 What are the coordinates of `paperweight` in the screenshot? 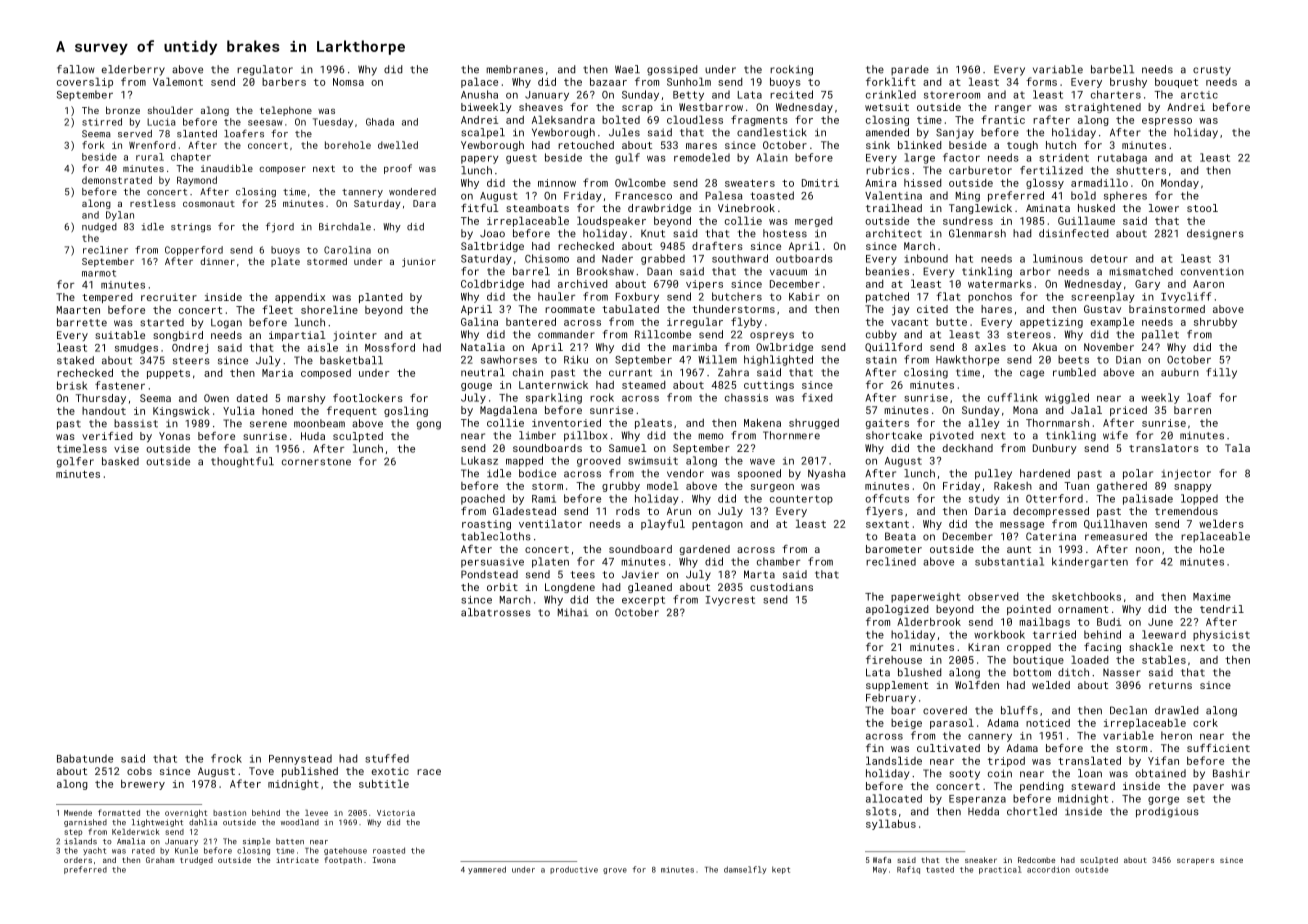 It's located at (925, 597).
